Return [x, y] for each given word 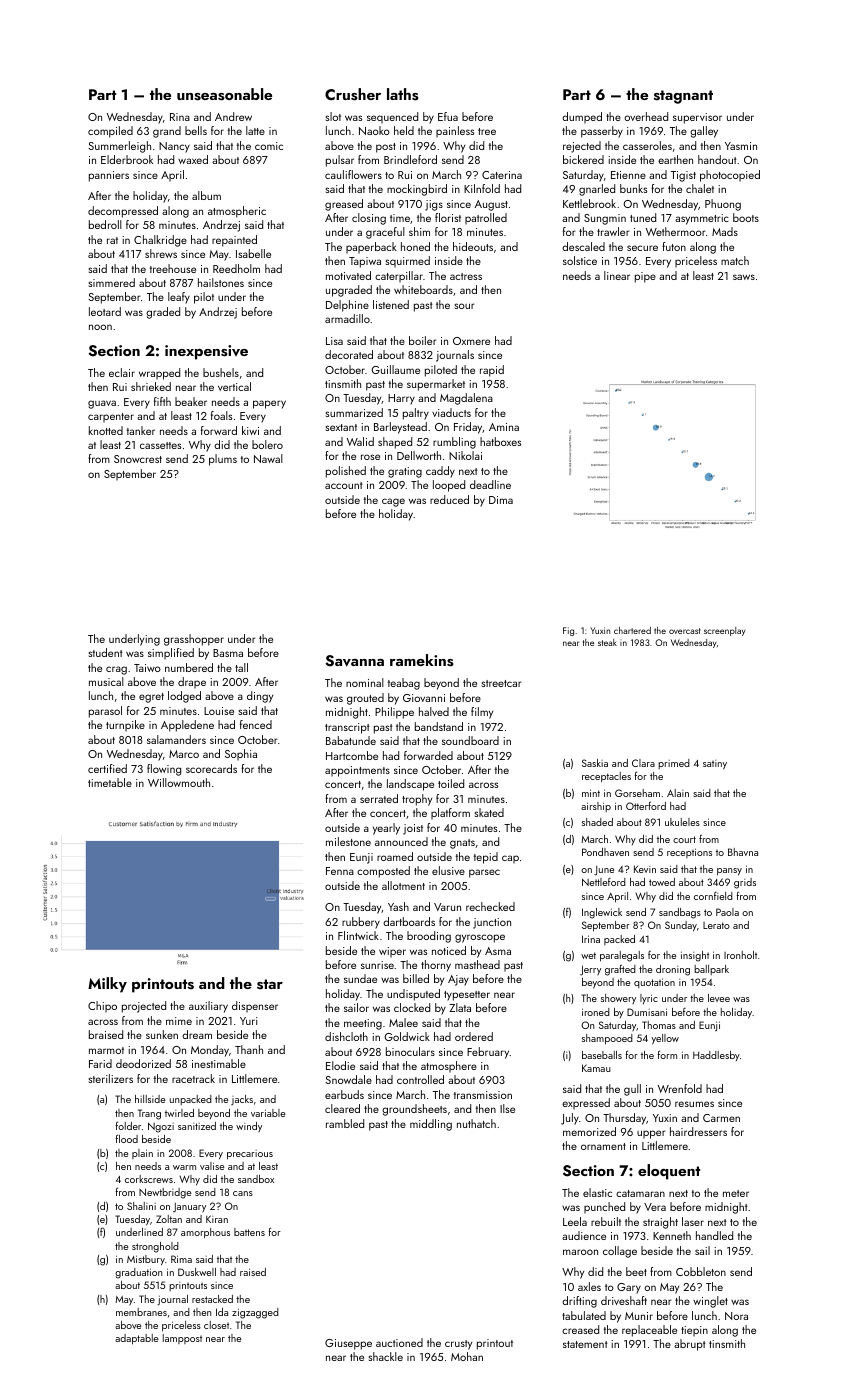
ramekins [422, 660]
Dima [501, 500]
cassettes [160, 445]
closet [216, 1325]
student [106, 652]
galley [704, 132]
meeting [363, 1024]
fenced [256, 724]
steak [607, 642]
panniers [109, 176]
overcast [685, 631]
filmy [482, 713]
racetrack [193, 1078]
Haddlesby [716, 1056]
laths [403, 94]
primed [674, 764]
